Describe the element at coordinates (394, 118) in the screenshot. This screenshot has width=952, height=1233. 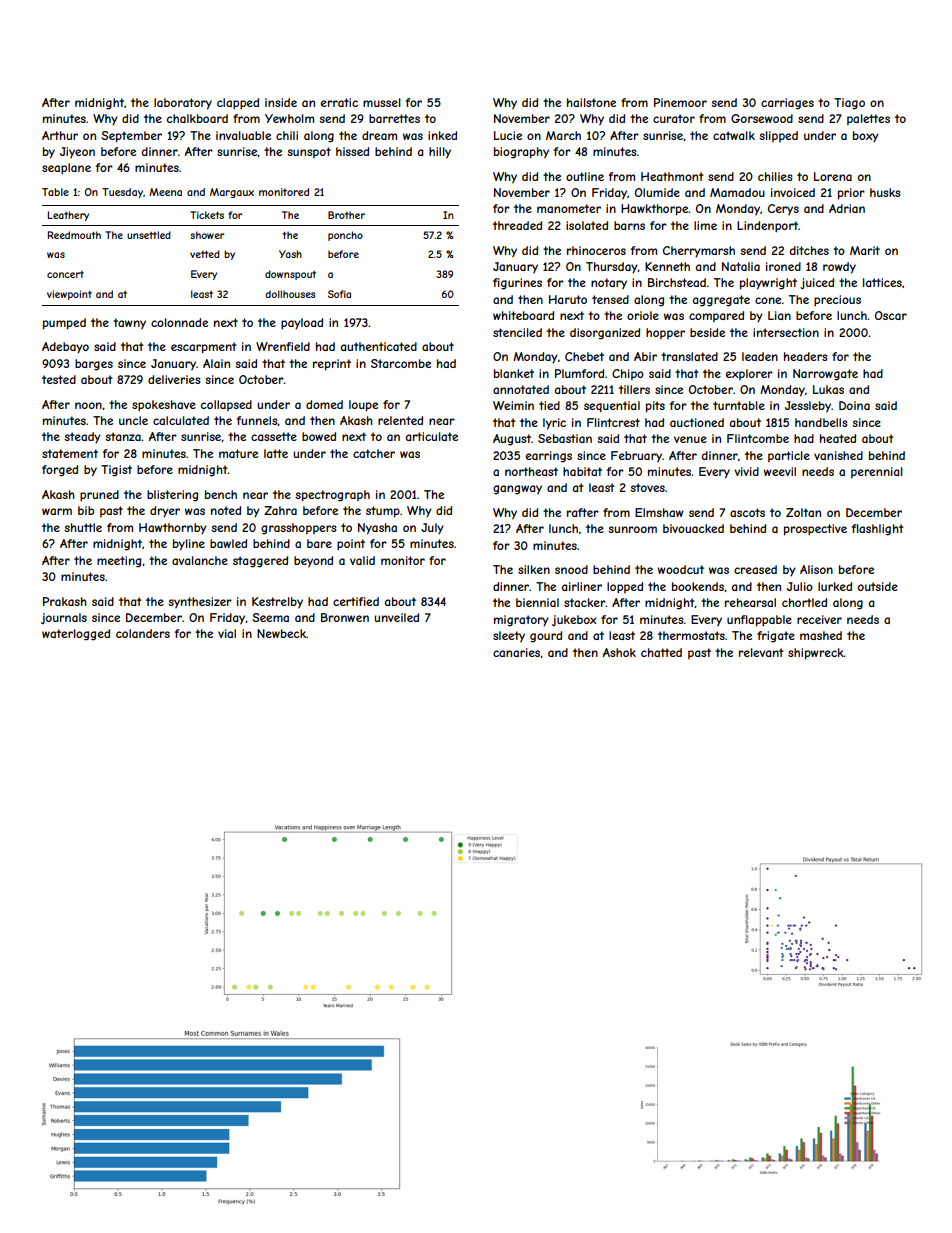
I see `barrettes` at that location.
